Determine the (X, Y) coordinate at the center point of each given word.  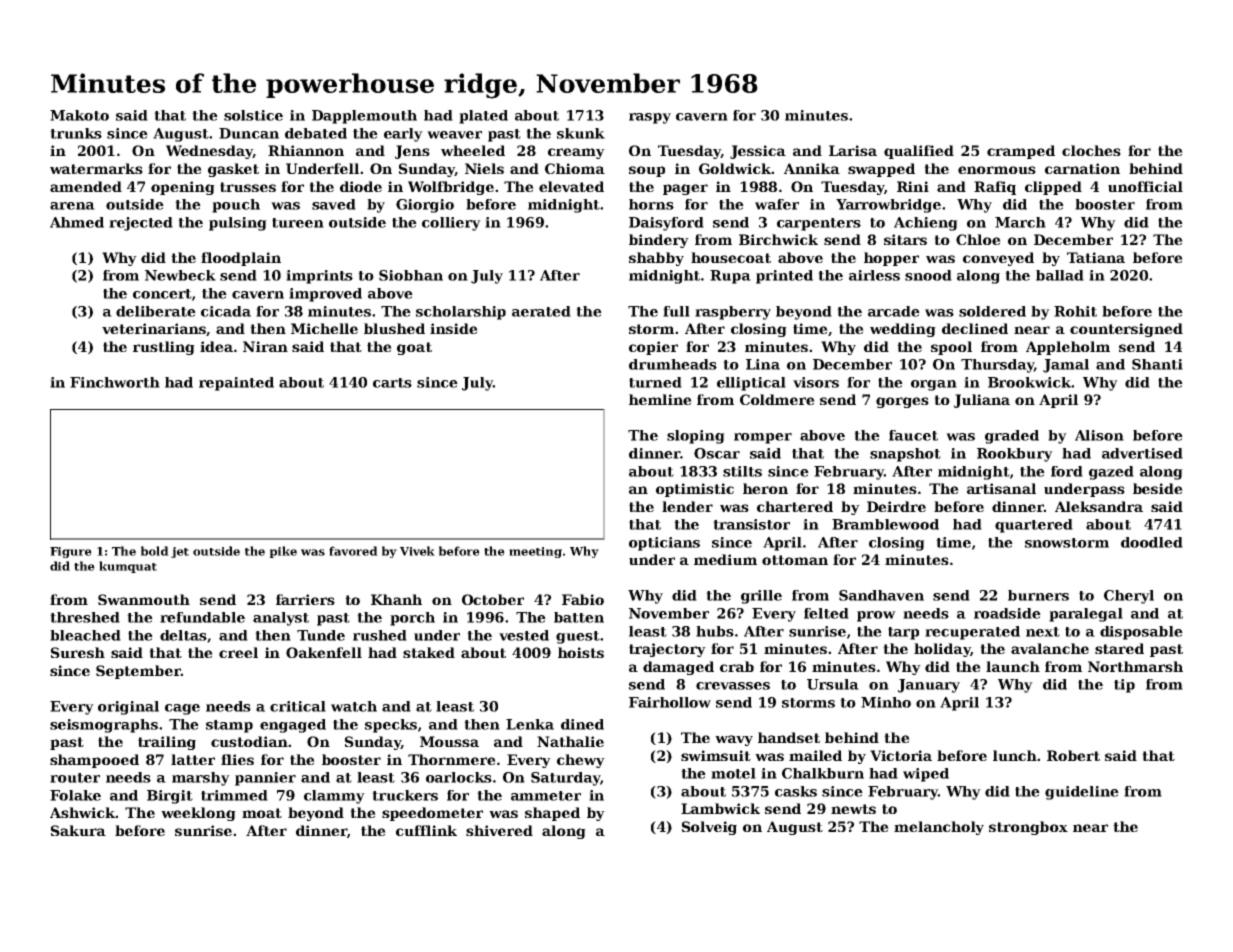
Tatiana (1096, 257)
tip (1124, 686)
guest (578, 637)
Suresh (78, 652)
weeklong (198, 814)
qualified (919, 152)
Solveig (709, 828)
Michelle (324, 328)
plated (483, 117)
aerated (541, 311)
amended (86, 186)
